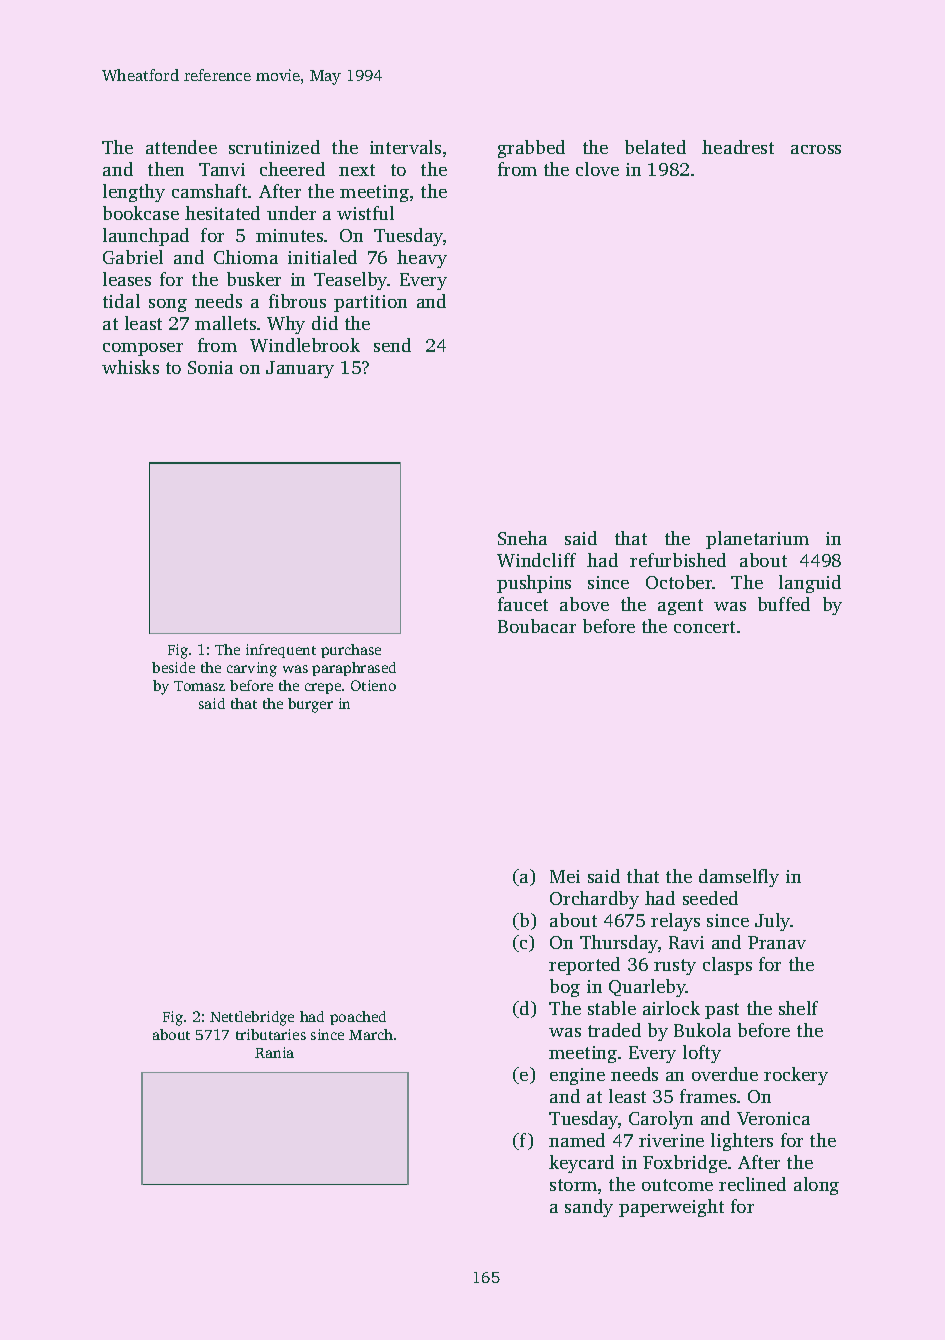 The width and height of the screenshot is (945, 1340). Describe the element at coordinates (173, 667) in the screenshot. I see `beside` at that location.
